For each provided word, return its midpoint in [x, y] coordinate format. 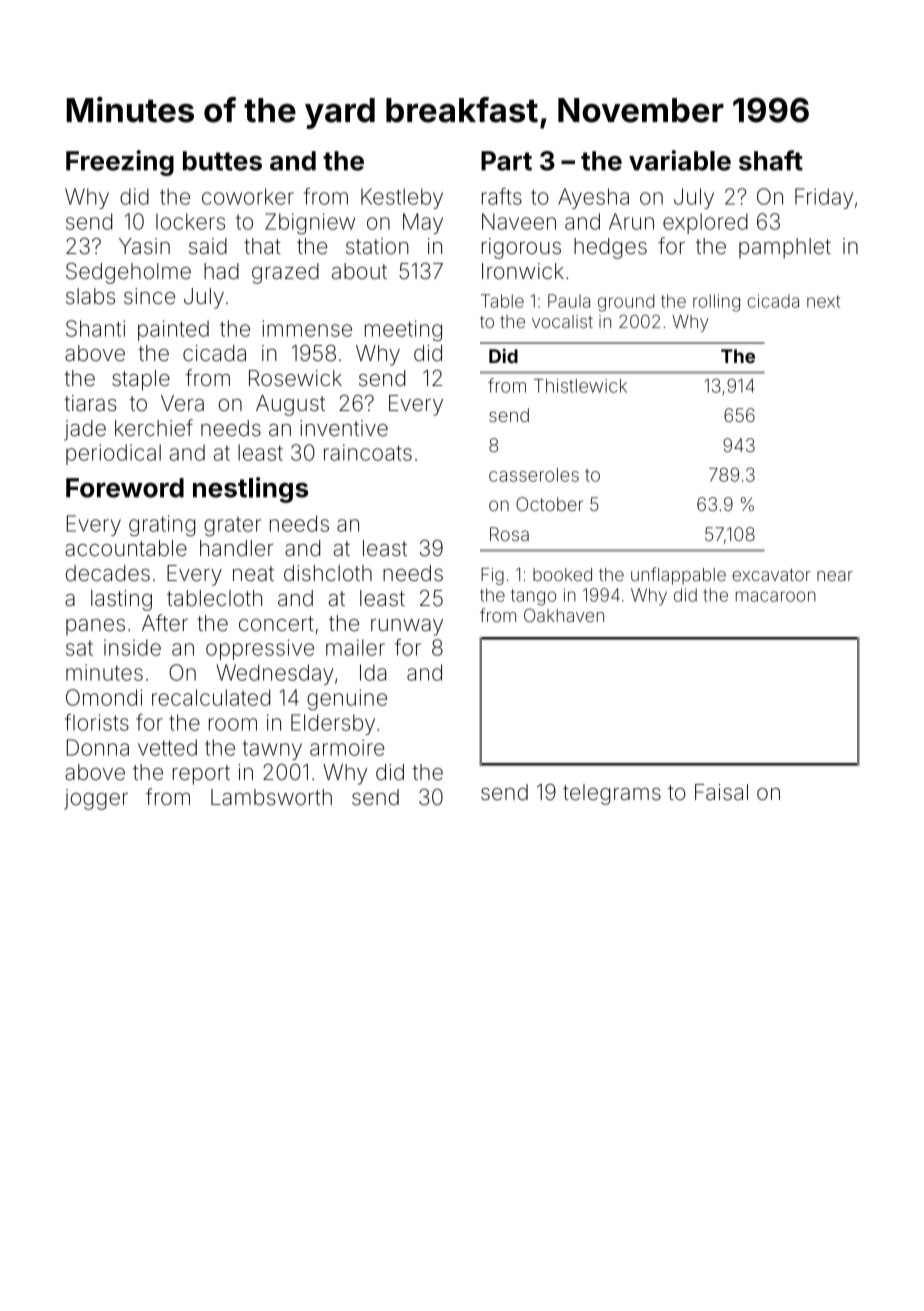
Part [506, 161]
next [823, 301]
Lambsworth [271, 797]
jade [85, 430]
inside [132, 647]
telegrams [612, 794]
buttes [222, 161]
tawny [272, 750]
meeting [403, 331]
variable [680, 160]
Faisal [721, 792]
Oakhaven [564, 615]
